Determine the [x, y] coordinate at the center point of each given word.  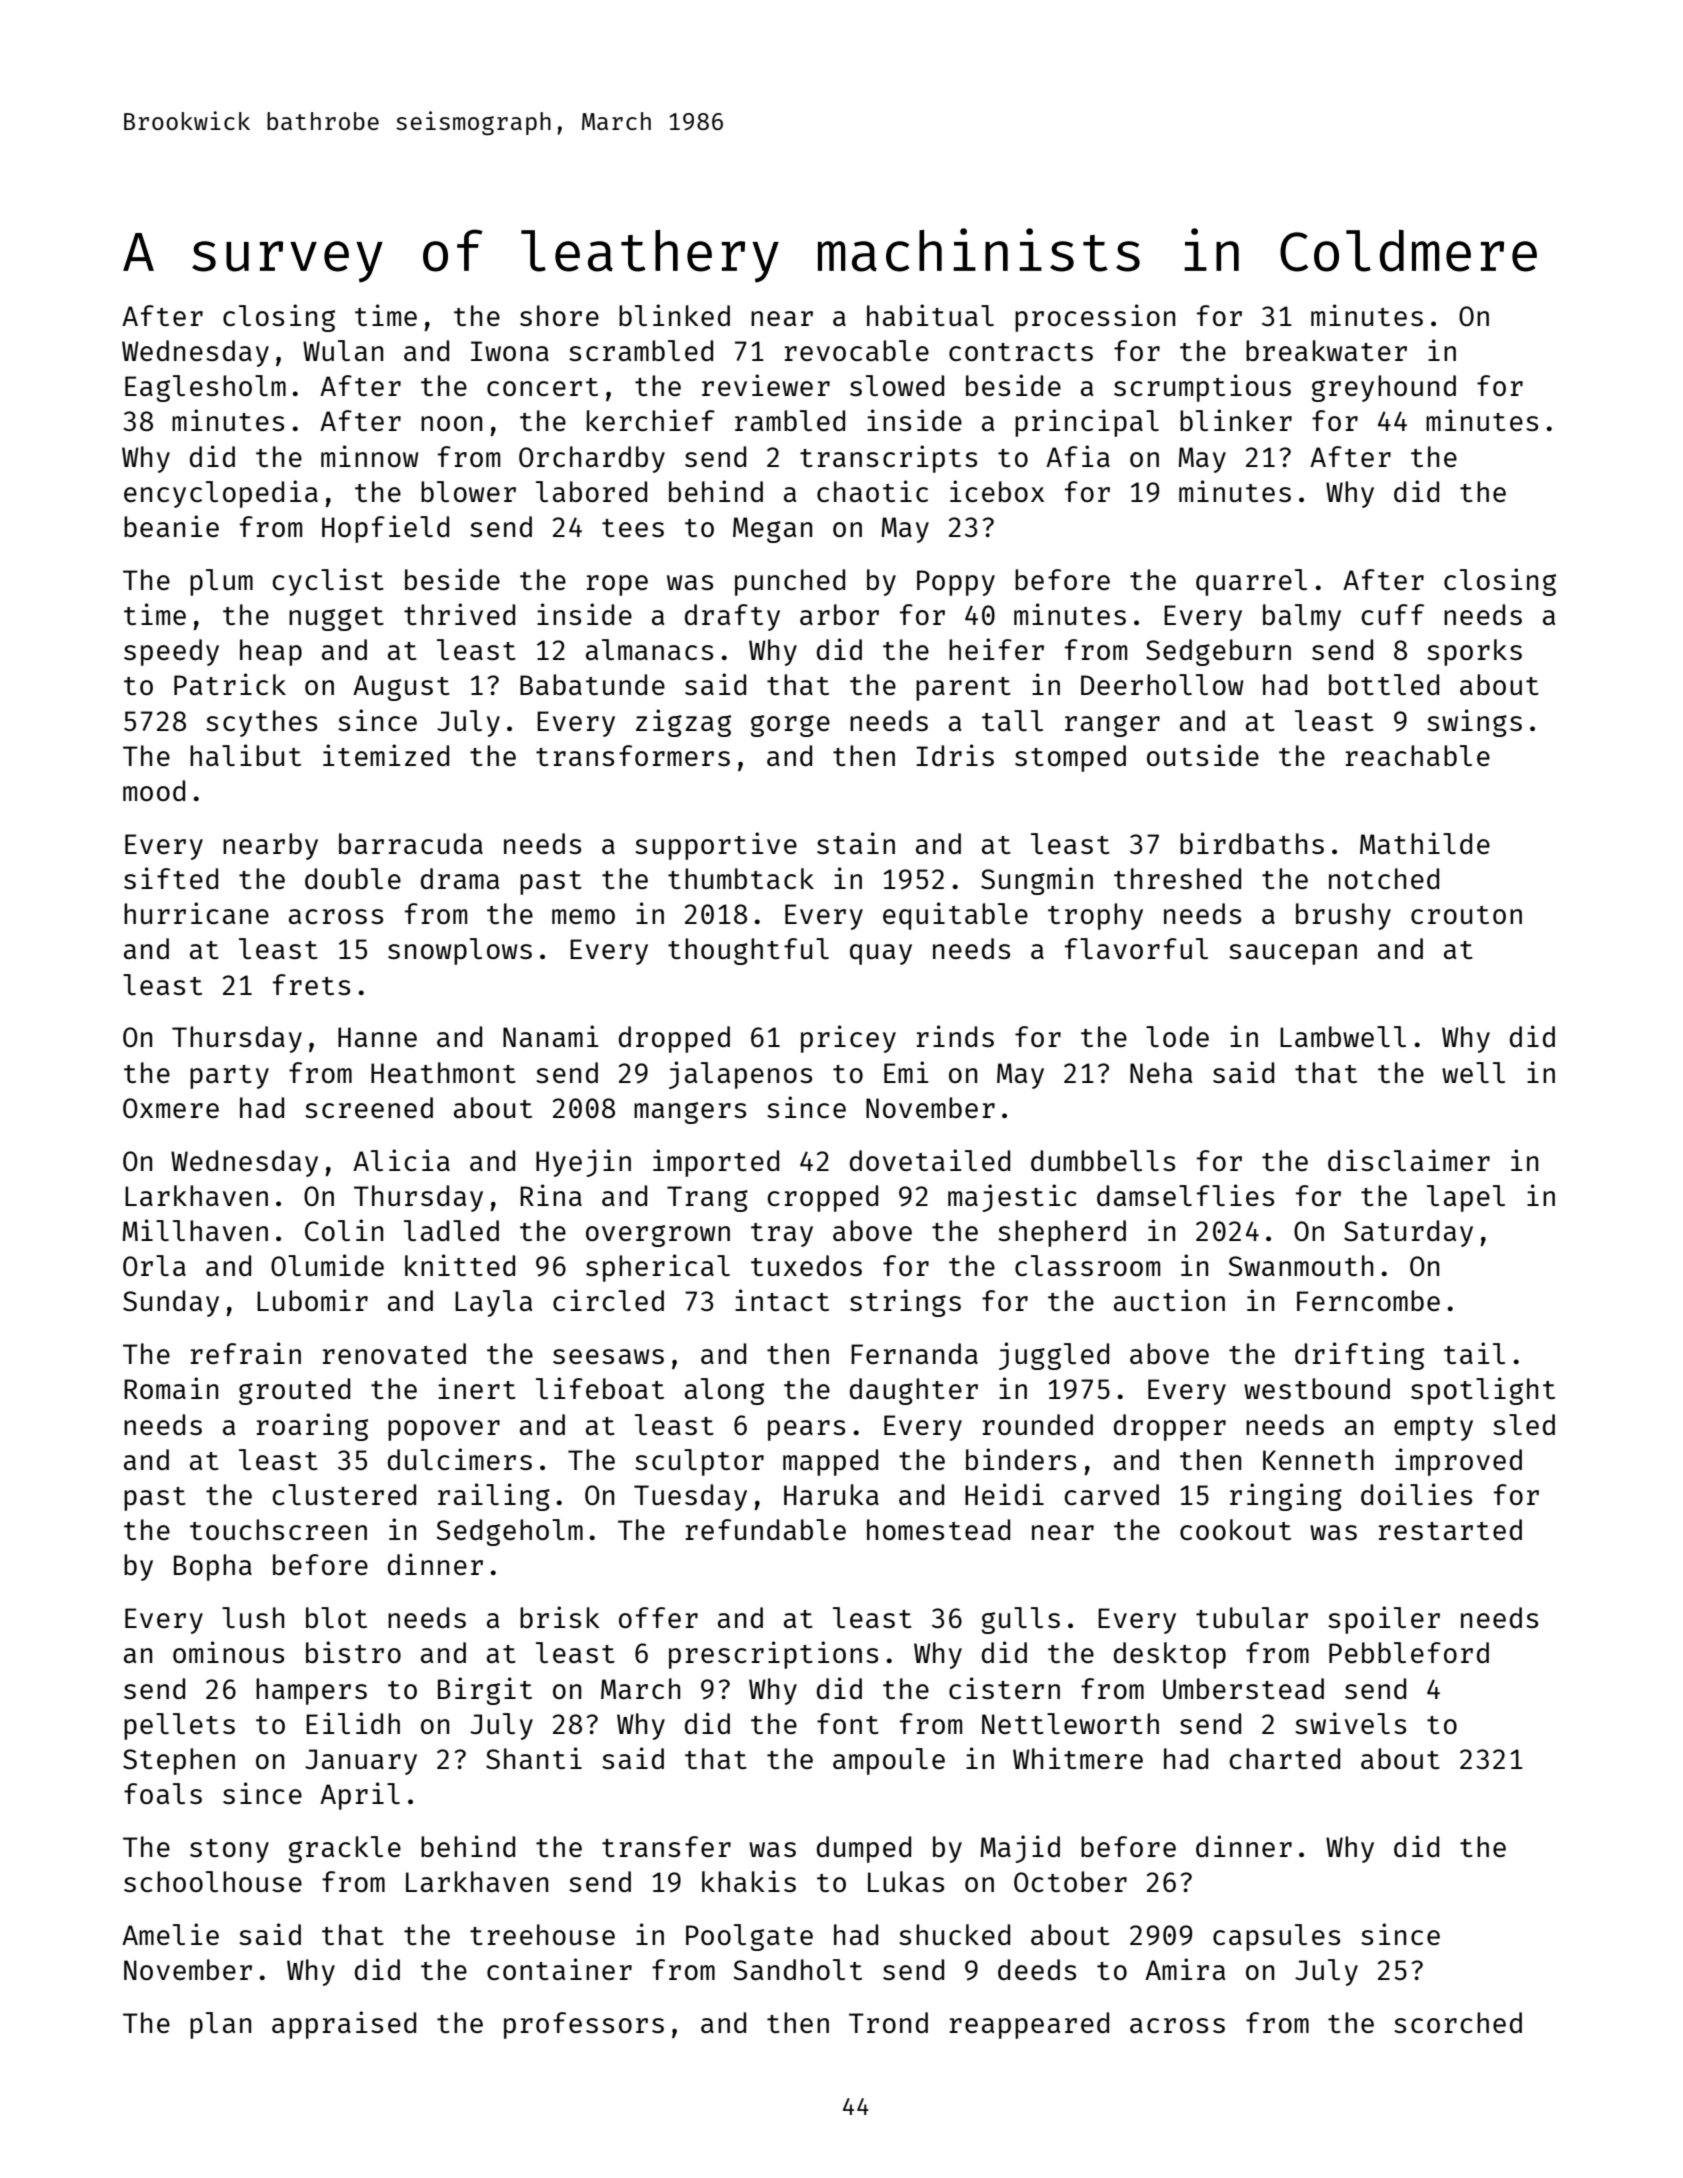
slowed [897, 385]
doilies [1416, 1494]
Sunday [171, 1303]
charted [1284, 1758]
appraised [344, 2025]
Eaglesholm [205, 388]
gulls [1021, 1620]
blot [336, 1617]
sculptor [699, 1462]
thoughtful [748, 951]
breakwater [1326, 350]
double [353, 878]
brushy [1343, 916]
